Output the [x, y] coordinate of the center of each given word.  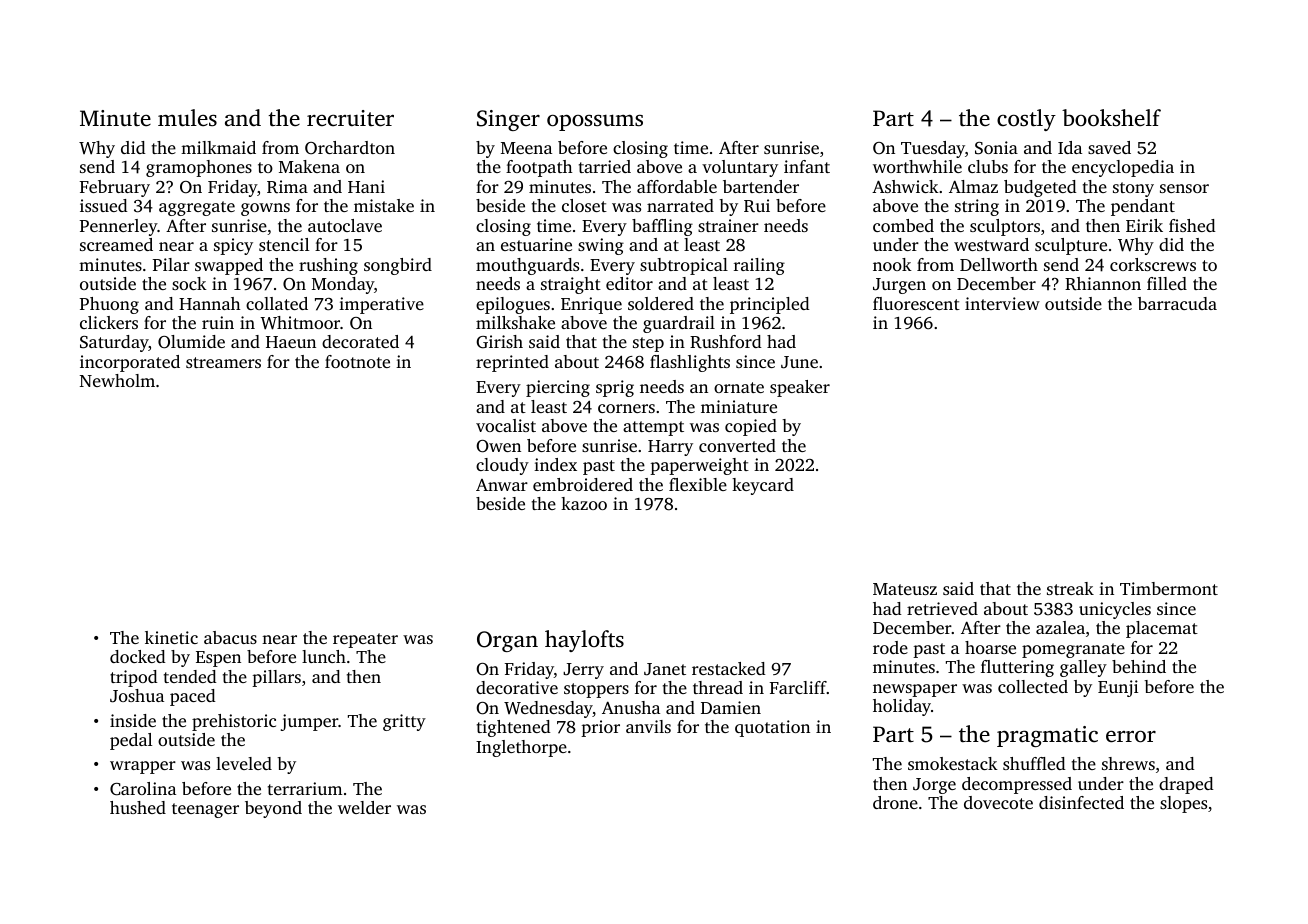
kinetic [171, 637]
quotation [772, 728]
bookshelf [1111, 118]
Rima [287, 187]
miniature [739, 406]
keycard [763, 486]
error [1131, 736]
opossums [595, 122]
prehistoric [234, 722]
